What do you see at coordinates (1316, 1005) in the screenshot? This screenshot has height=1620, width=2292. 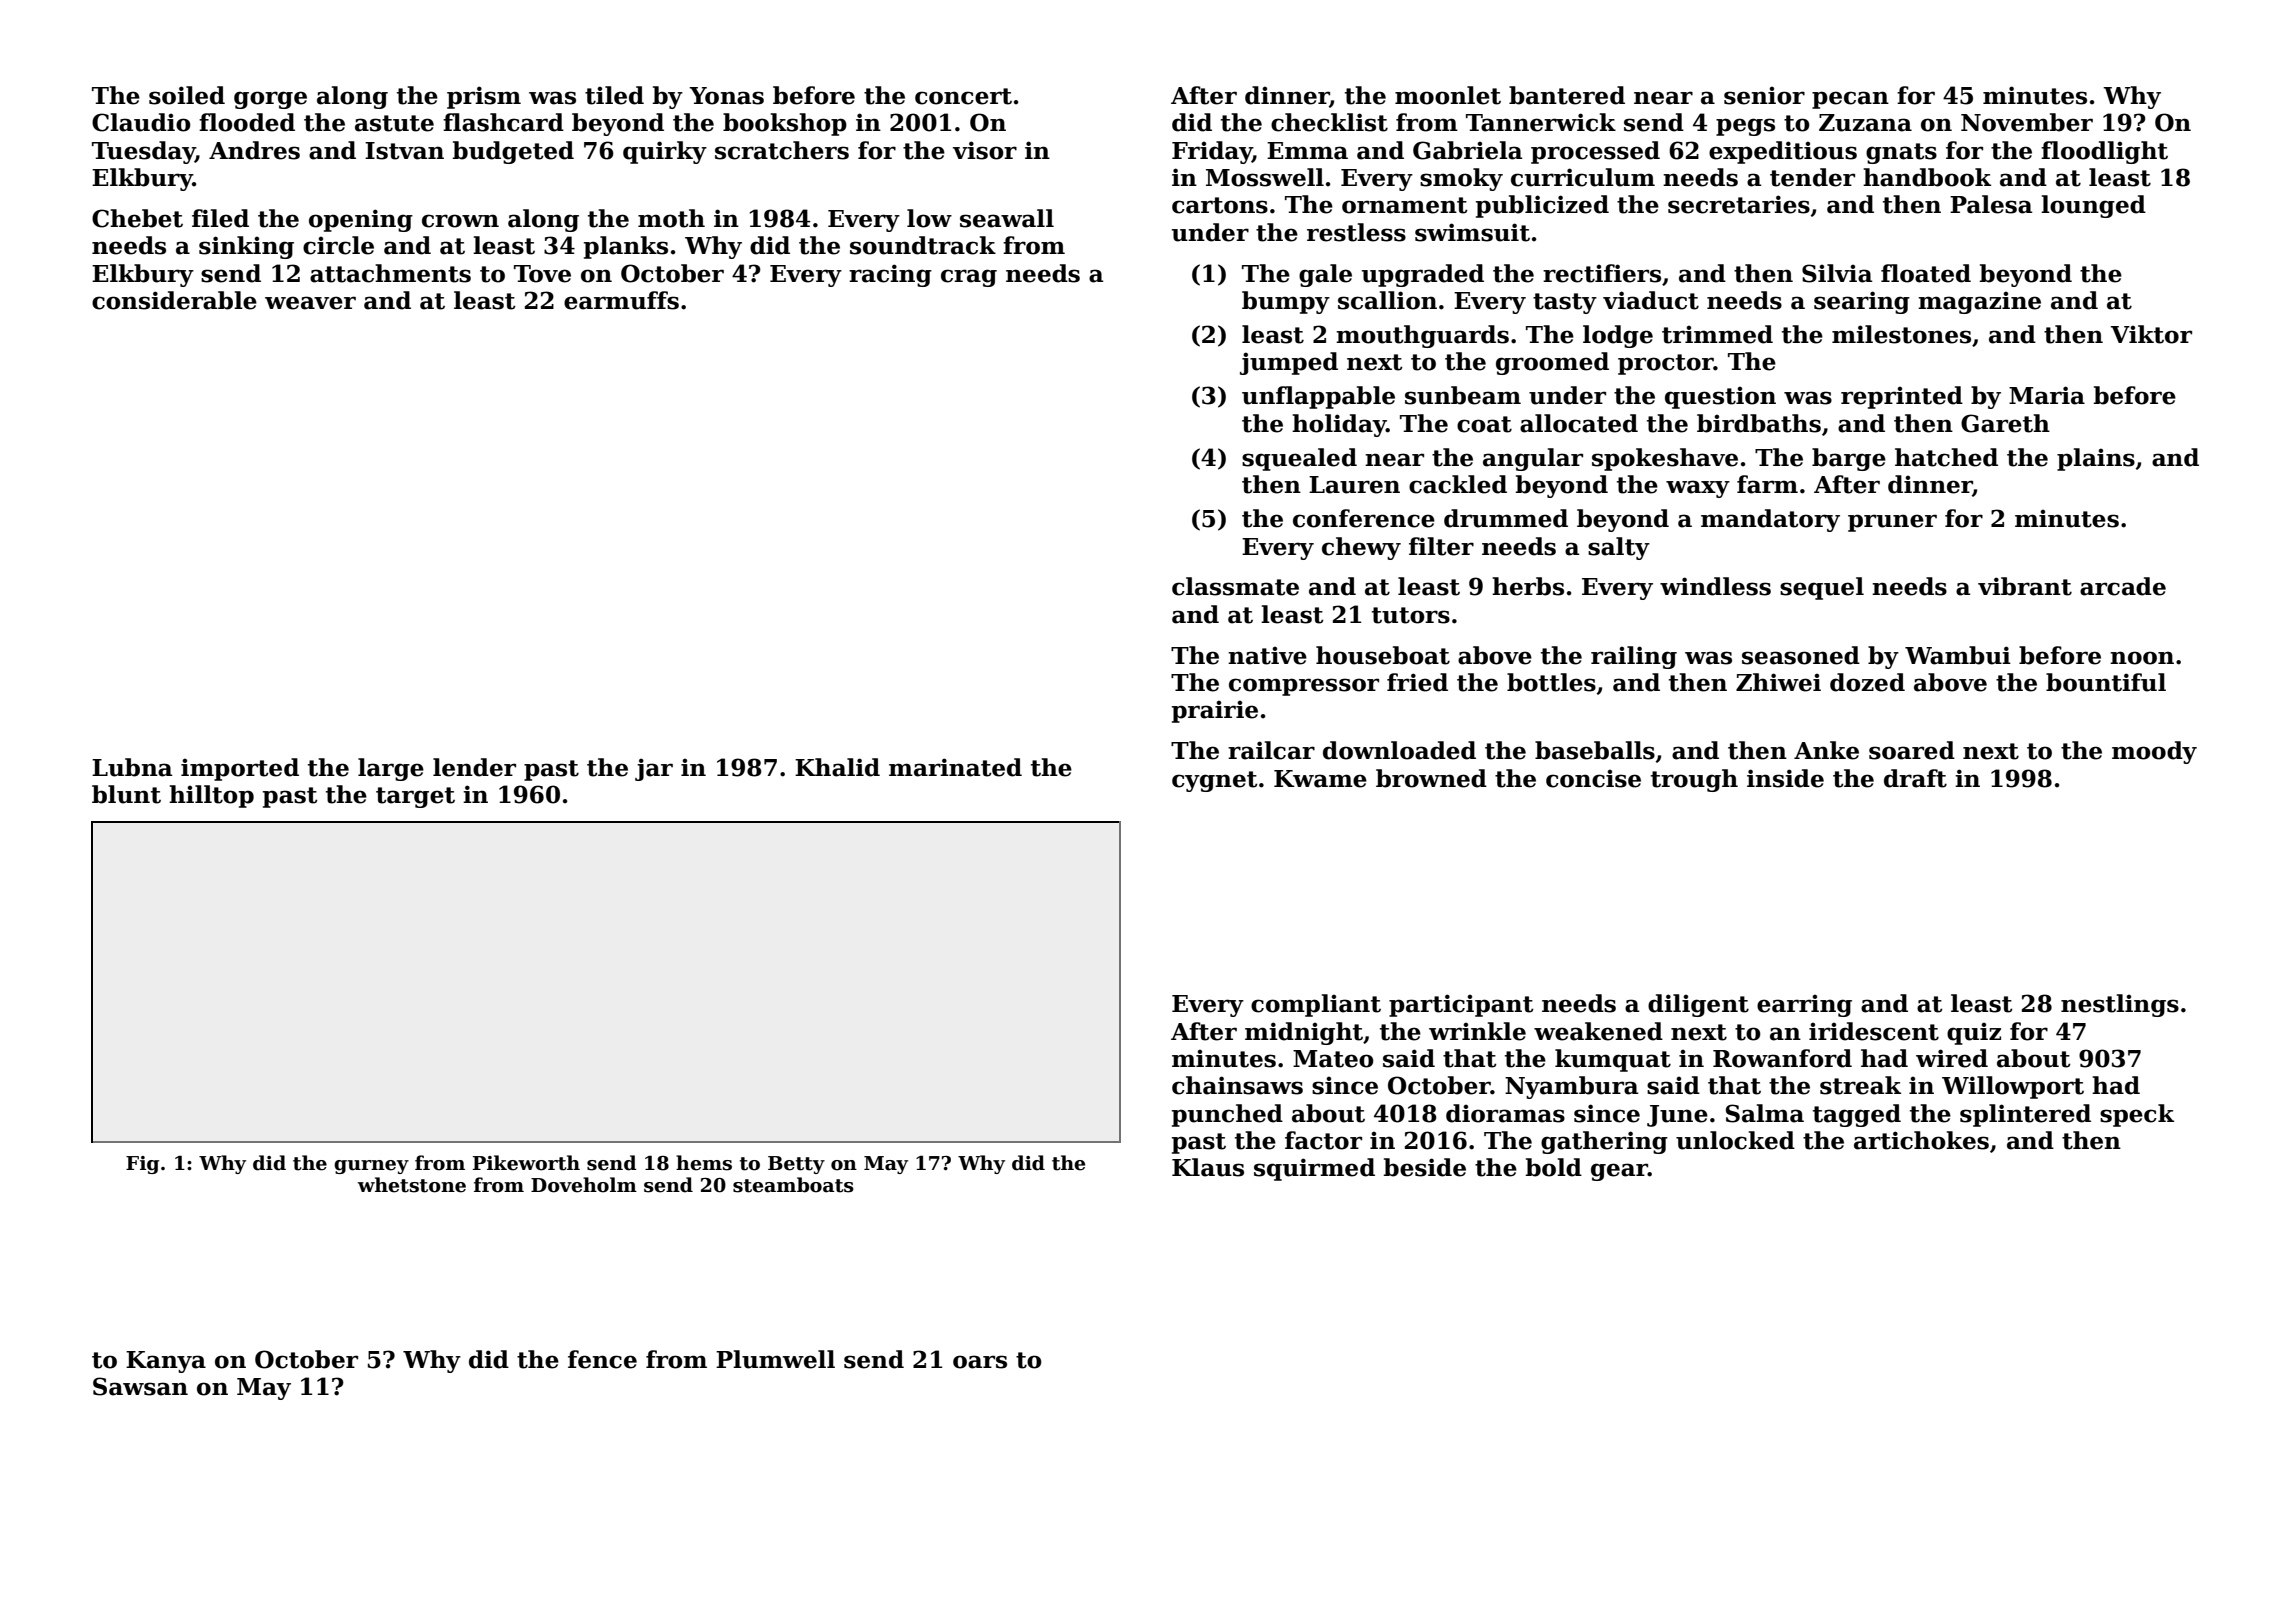 I see `compliant` at bounding box center [1316, 1005].
